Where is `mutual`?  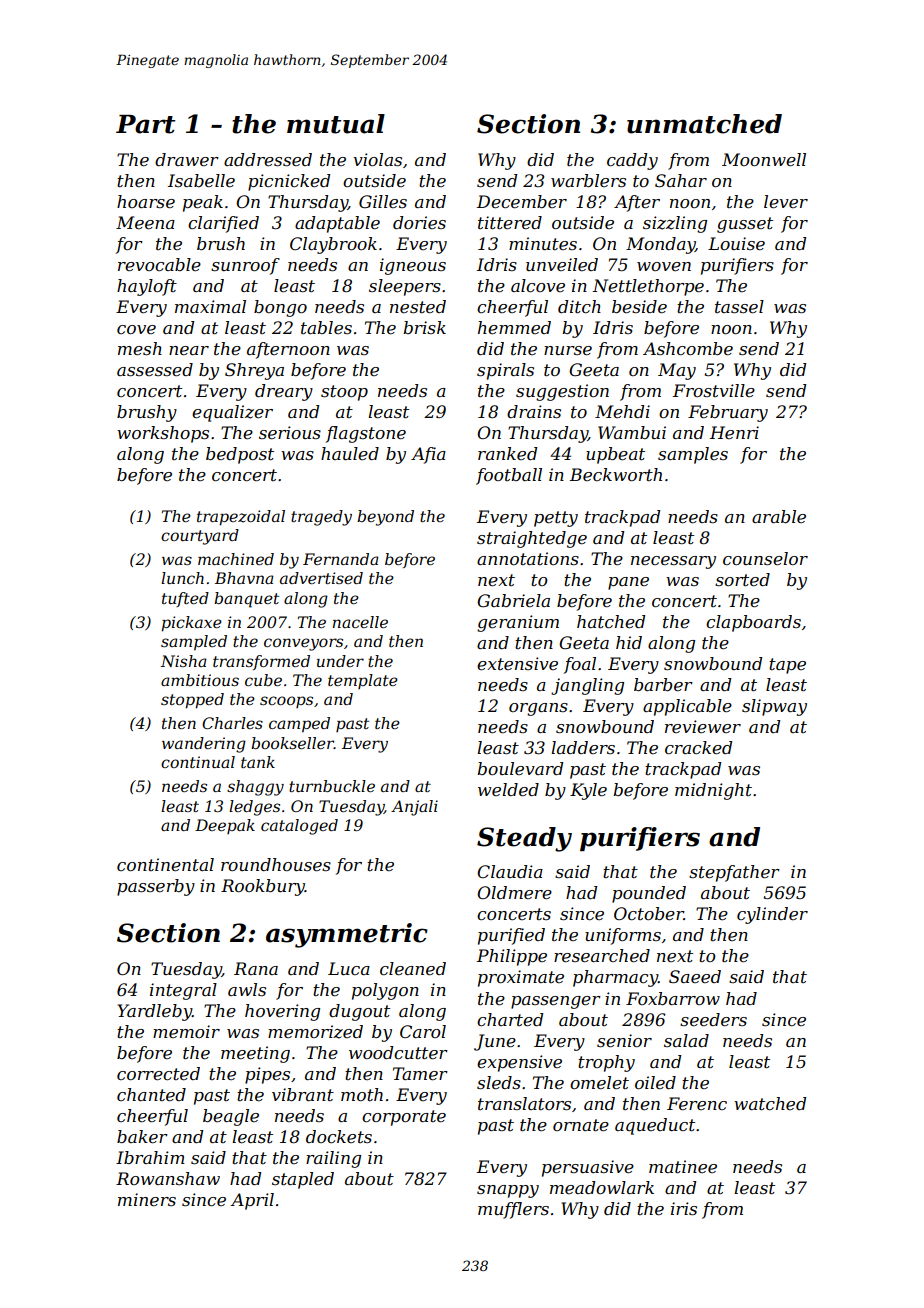
mutual is located at coordinates (336, 124).
